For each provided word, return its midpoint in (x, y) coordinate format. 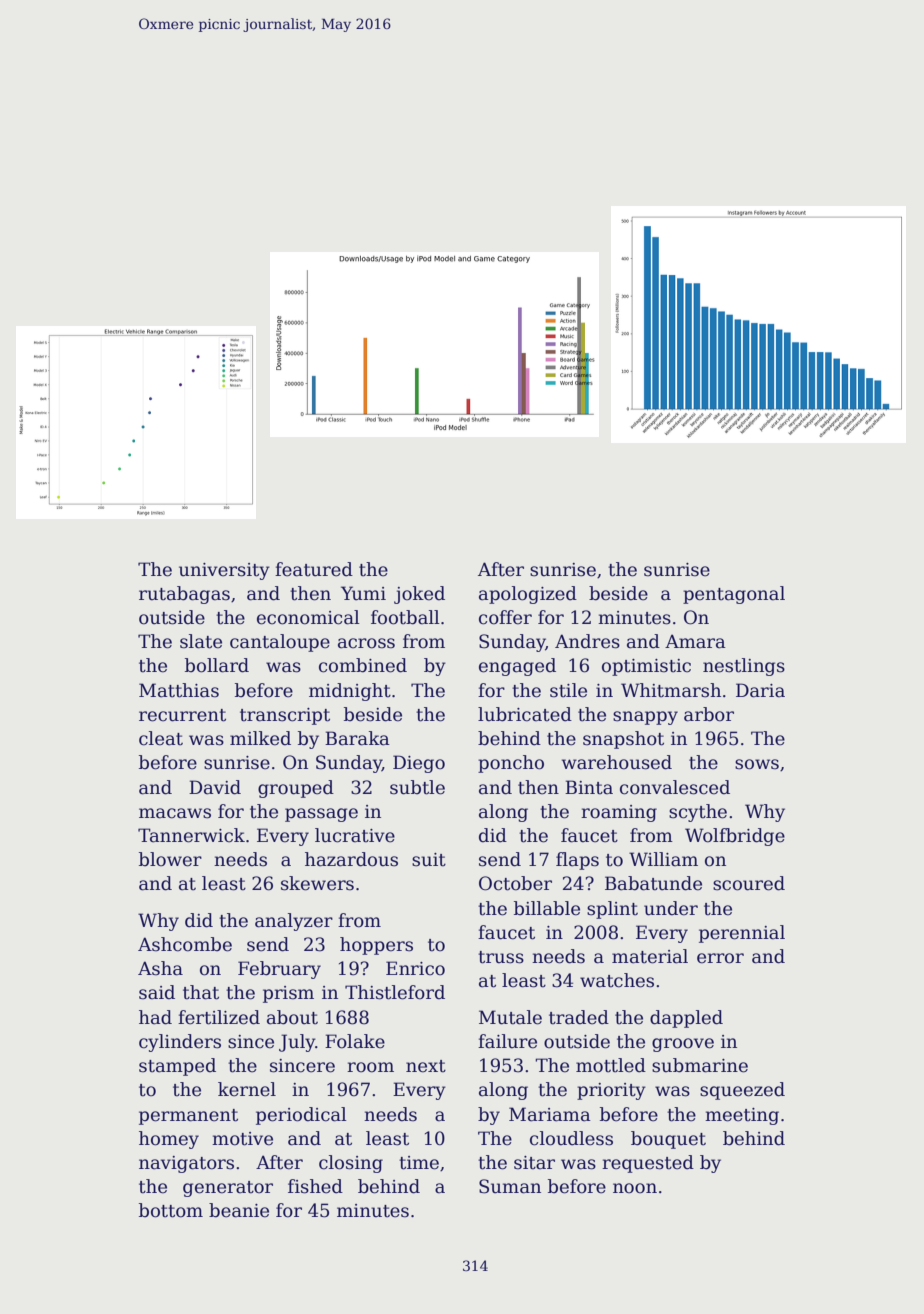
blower (170, 859)
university (224, 571)
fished (315, 1186)
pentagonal (734, 595)
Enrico (415, 968)
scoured (749, 883)
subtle (417, 787)
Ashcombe (185, 944)
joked (419, 595)
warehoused (617, 762)
